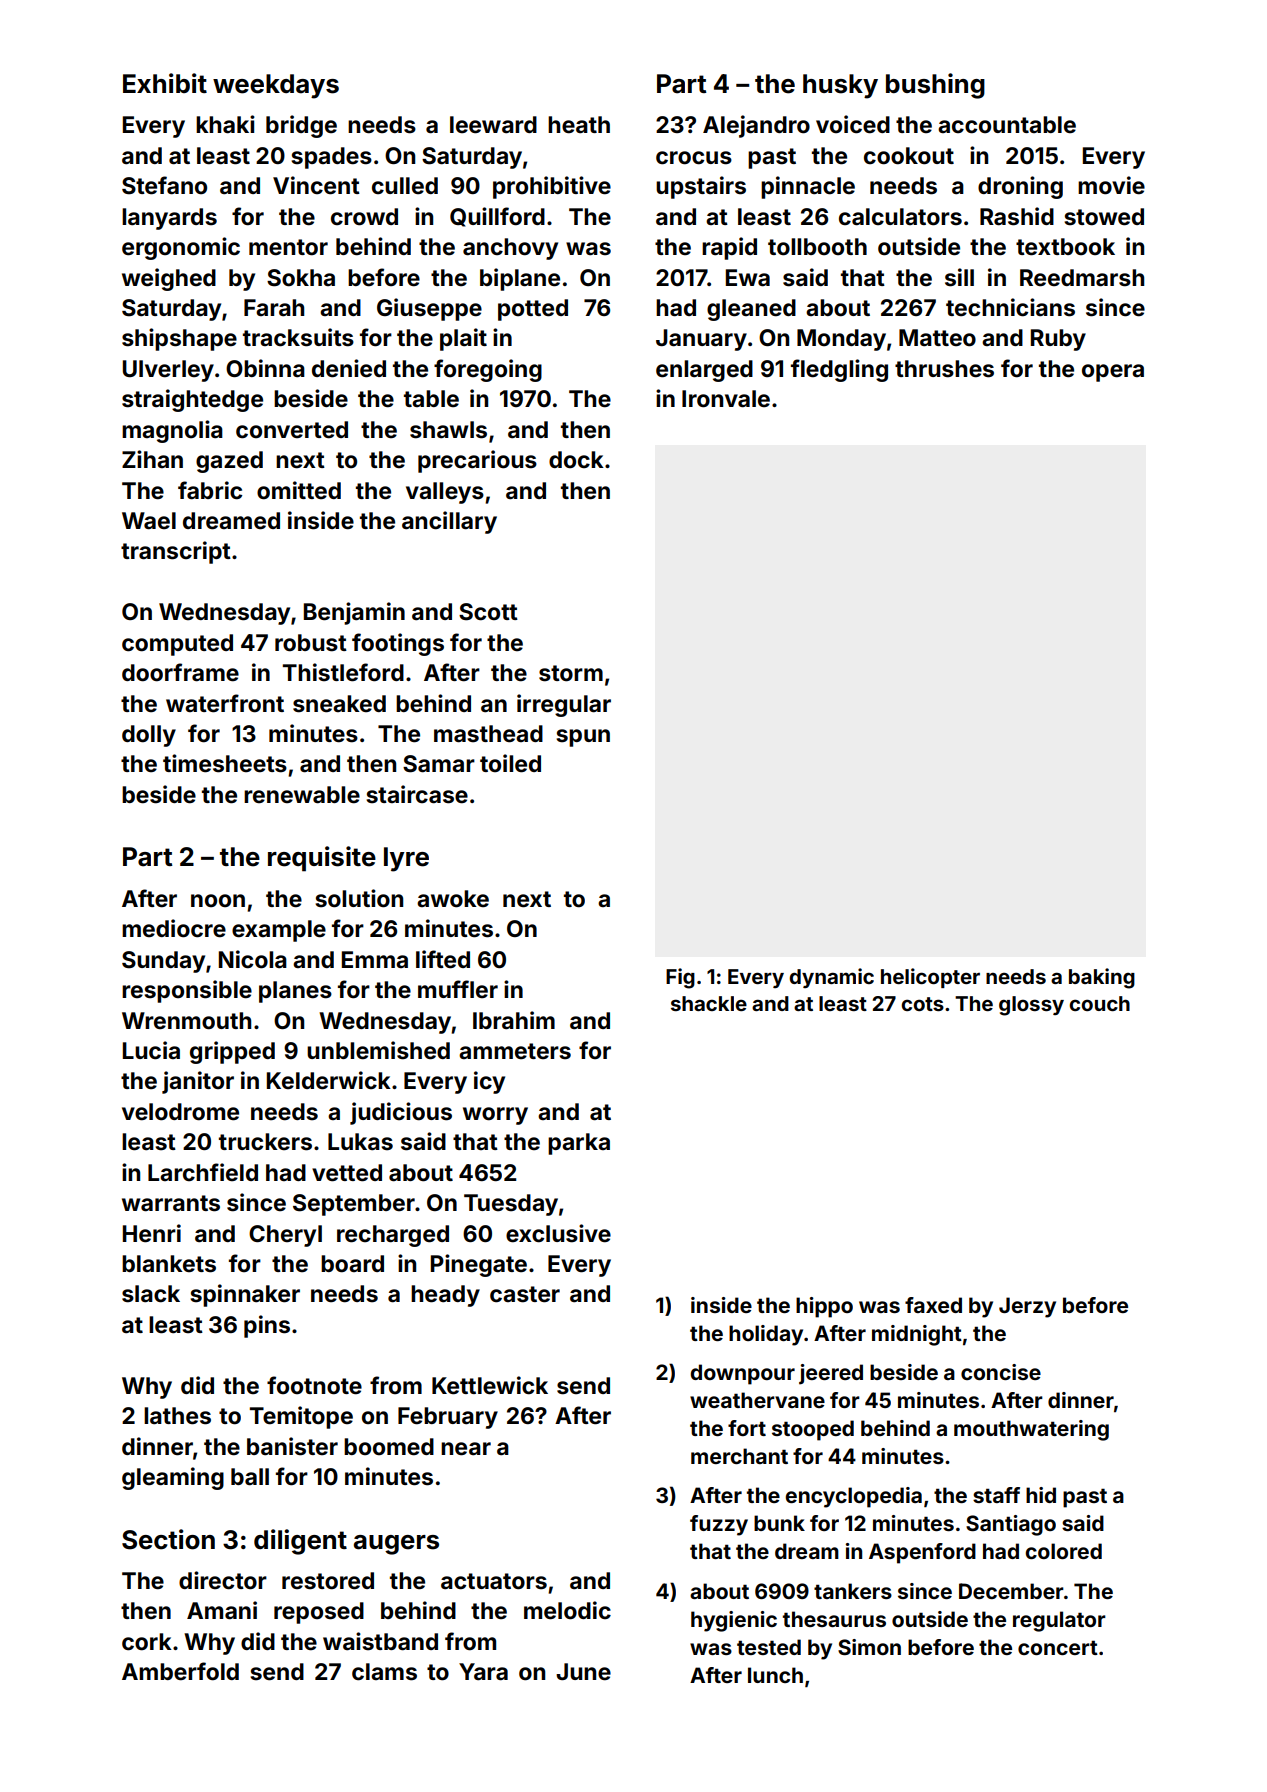 The height and width of the screenshot is (1792, 1267). What do you see at coordinates (147, 1642) in the screenshot?
I see `cork` at bounding box center [147, 1642].
